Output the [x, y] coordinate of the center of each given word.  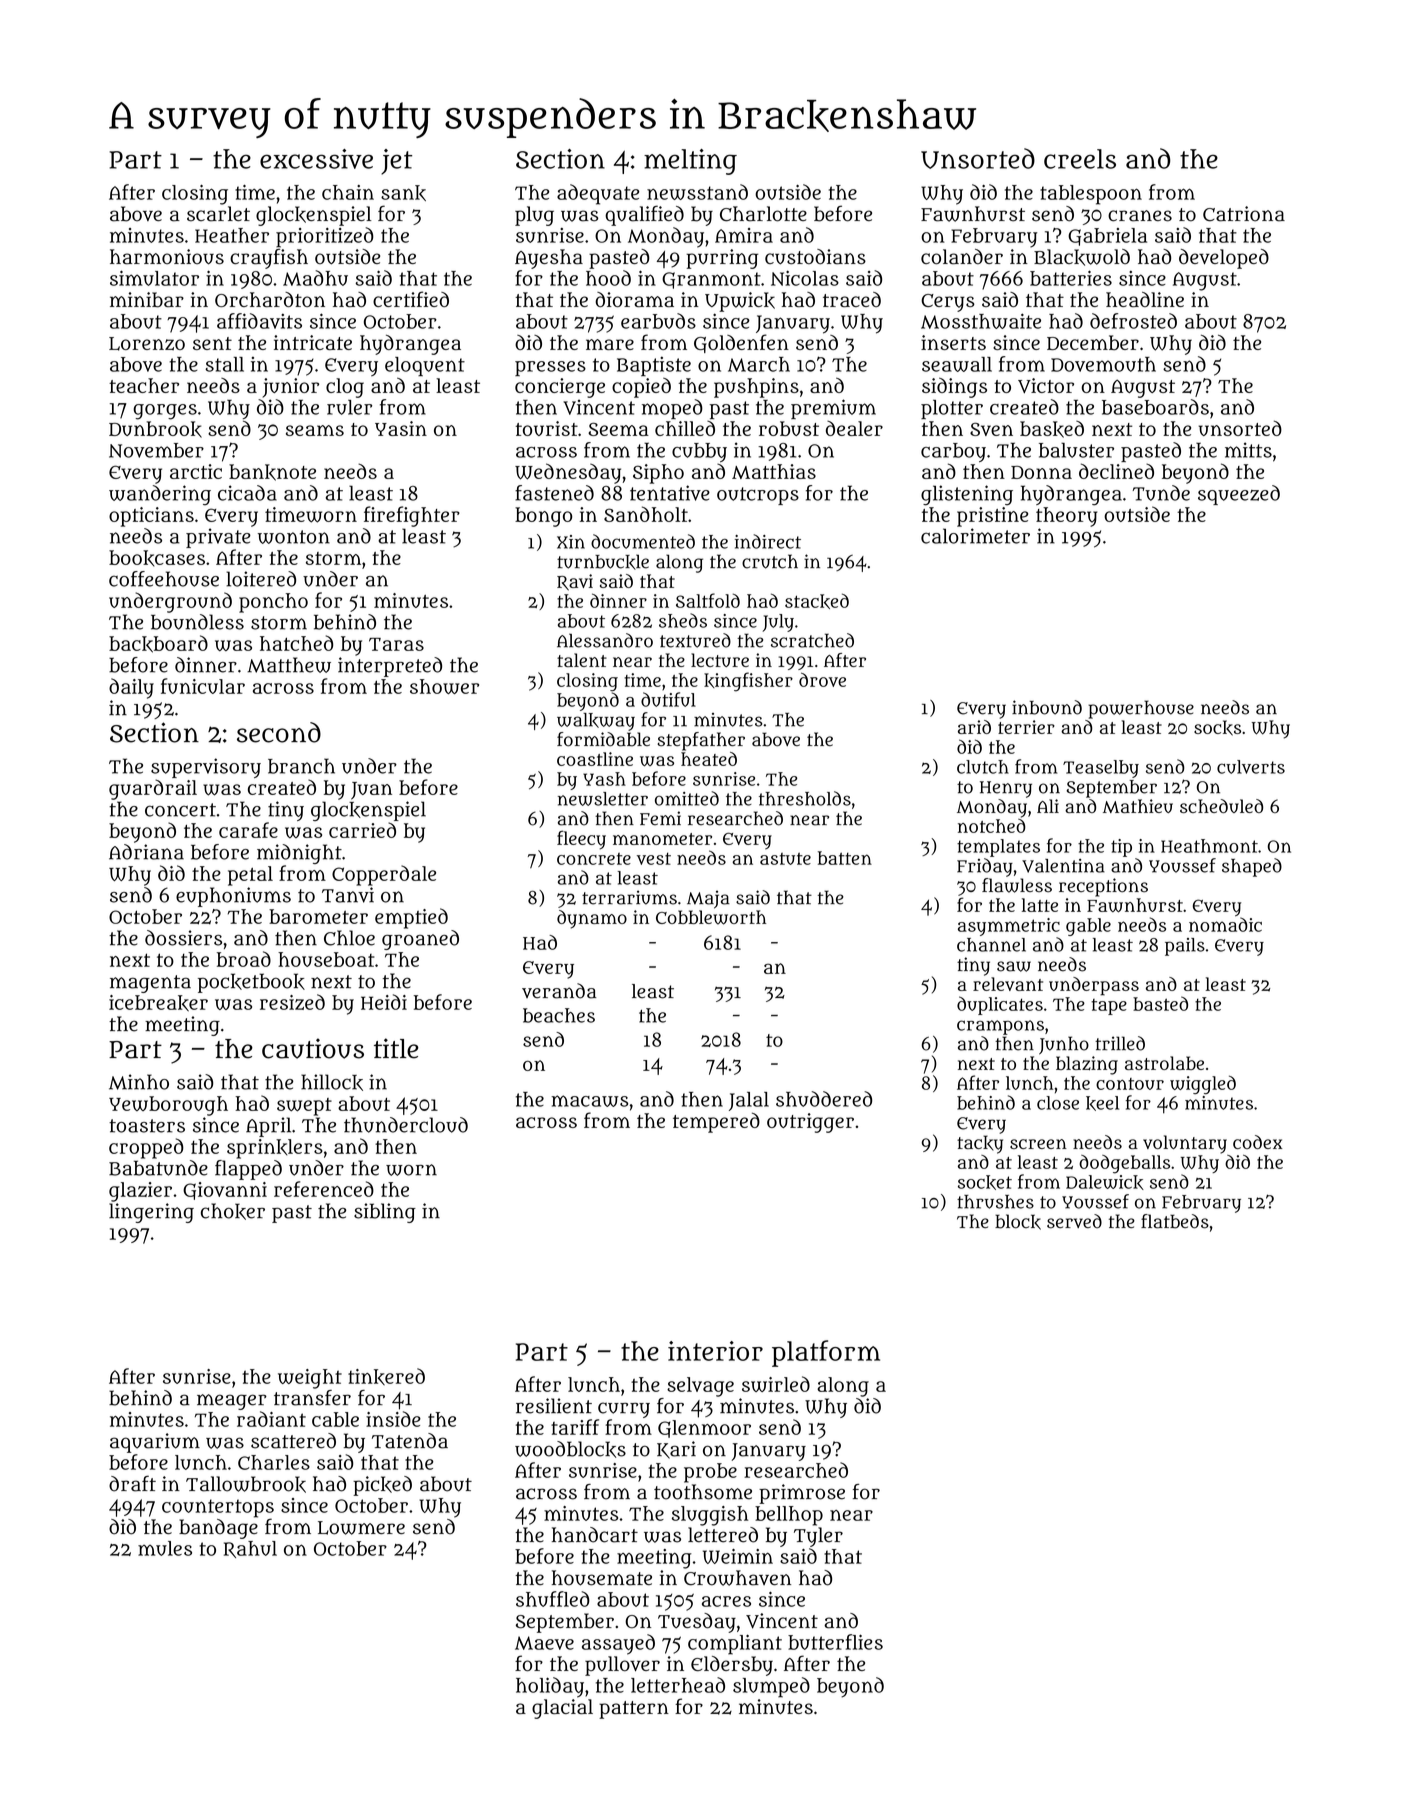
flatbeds [1175, 1221]
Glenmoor [704, 1429]
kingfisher [748, 682]
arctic [196, 471]
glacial [562, 1709]
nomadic [1225, 924]
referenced [324, 1189]
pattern [634, 1710]
